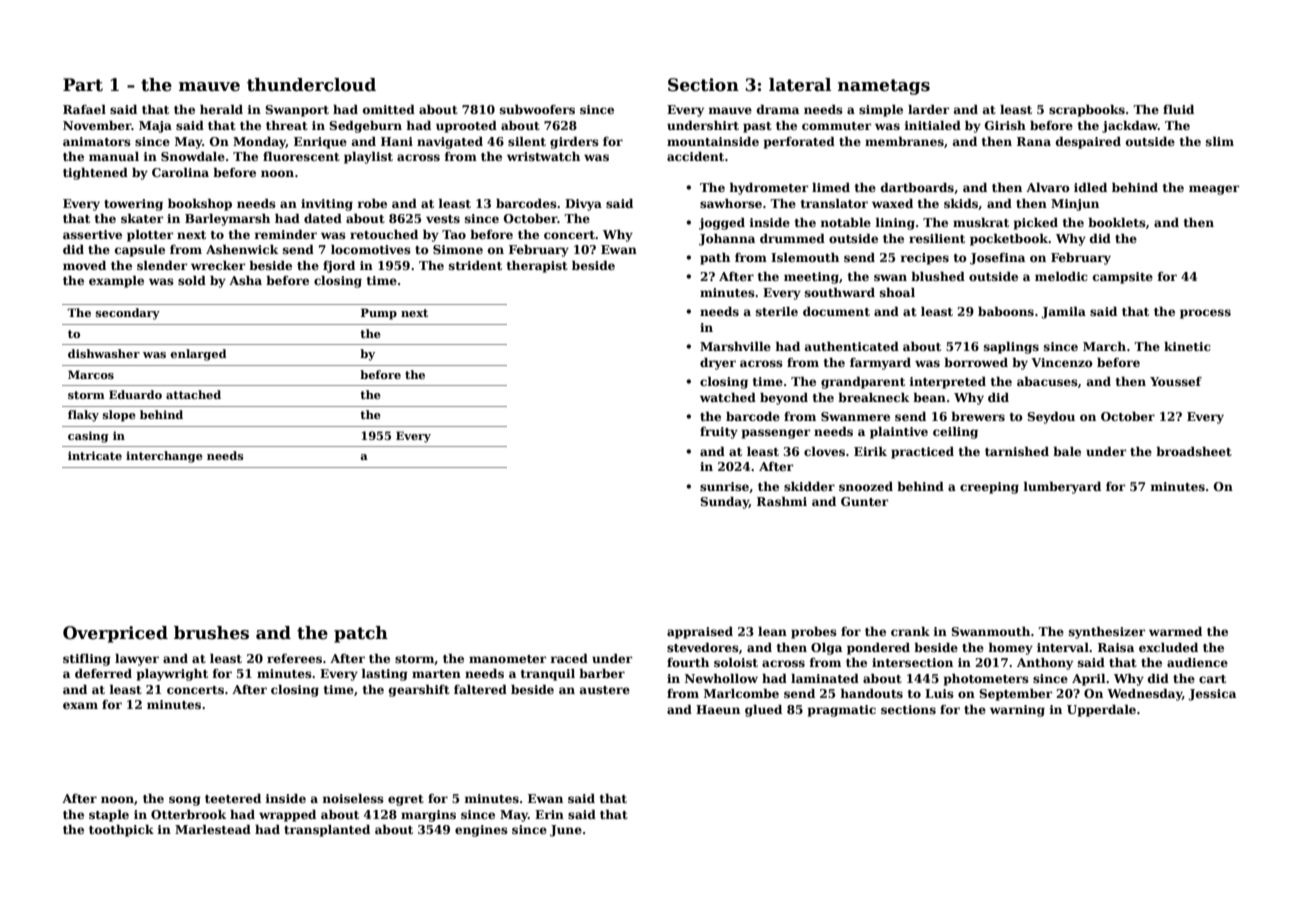 The height and width of the page is (924, 1308). What do you see at coordinates (1220, 141) in the page?
I see `slim` at bounding box center [1220, 141].
